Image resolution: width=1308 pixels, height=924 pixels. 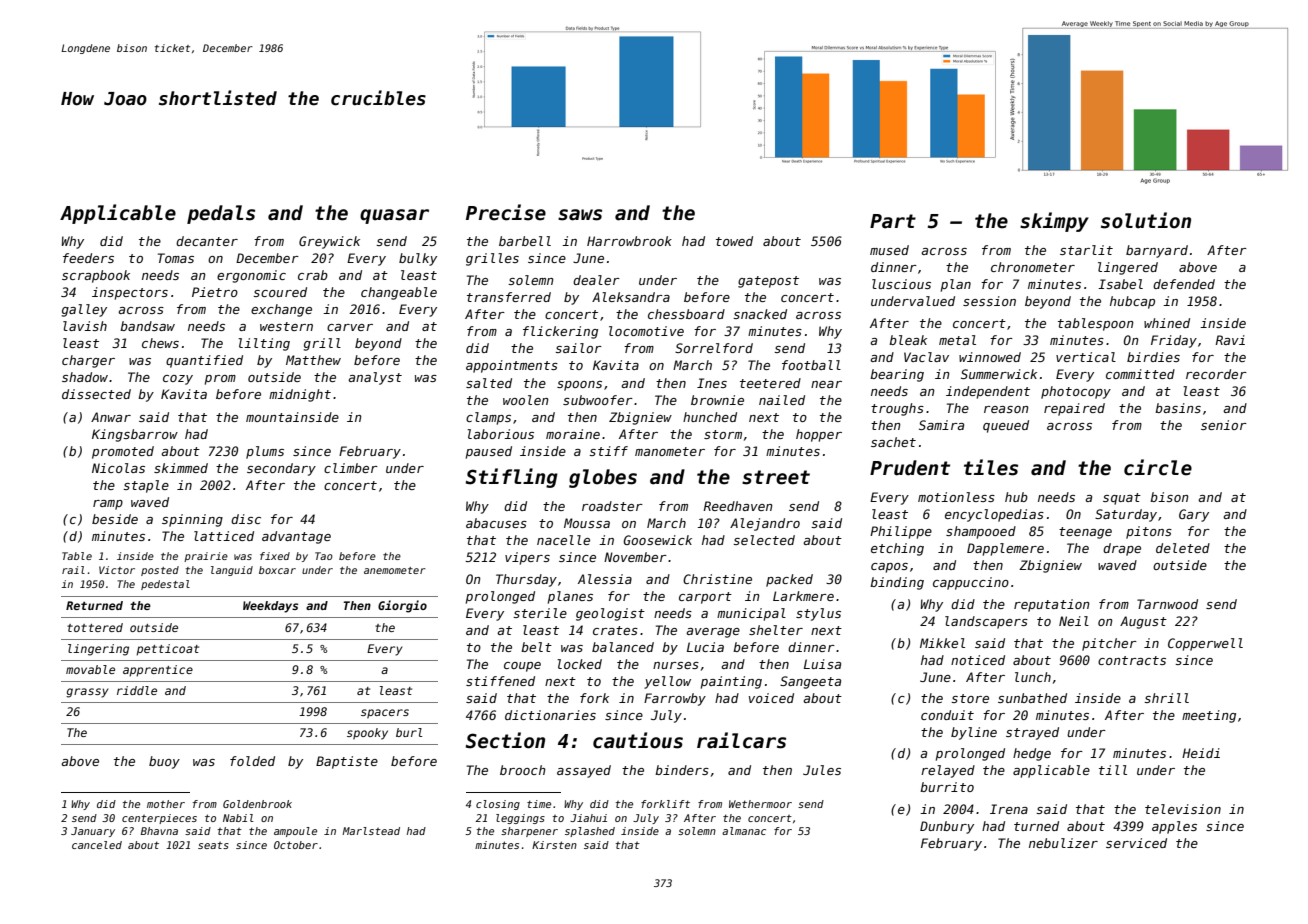 What do you see at coordinates (942, 643) in the screenshot?
I see `Mikkel` at bounding box center [942, 643].
